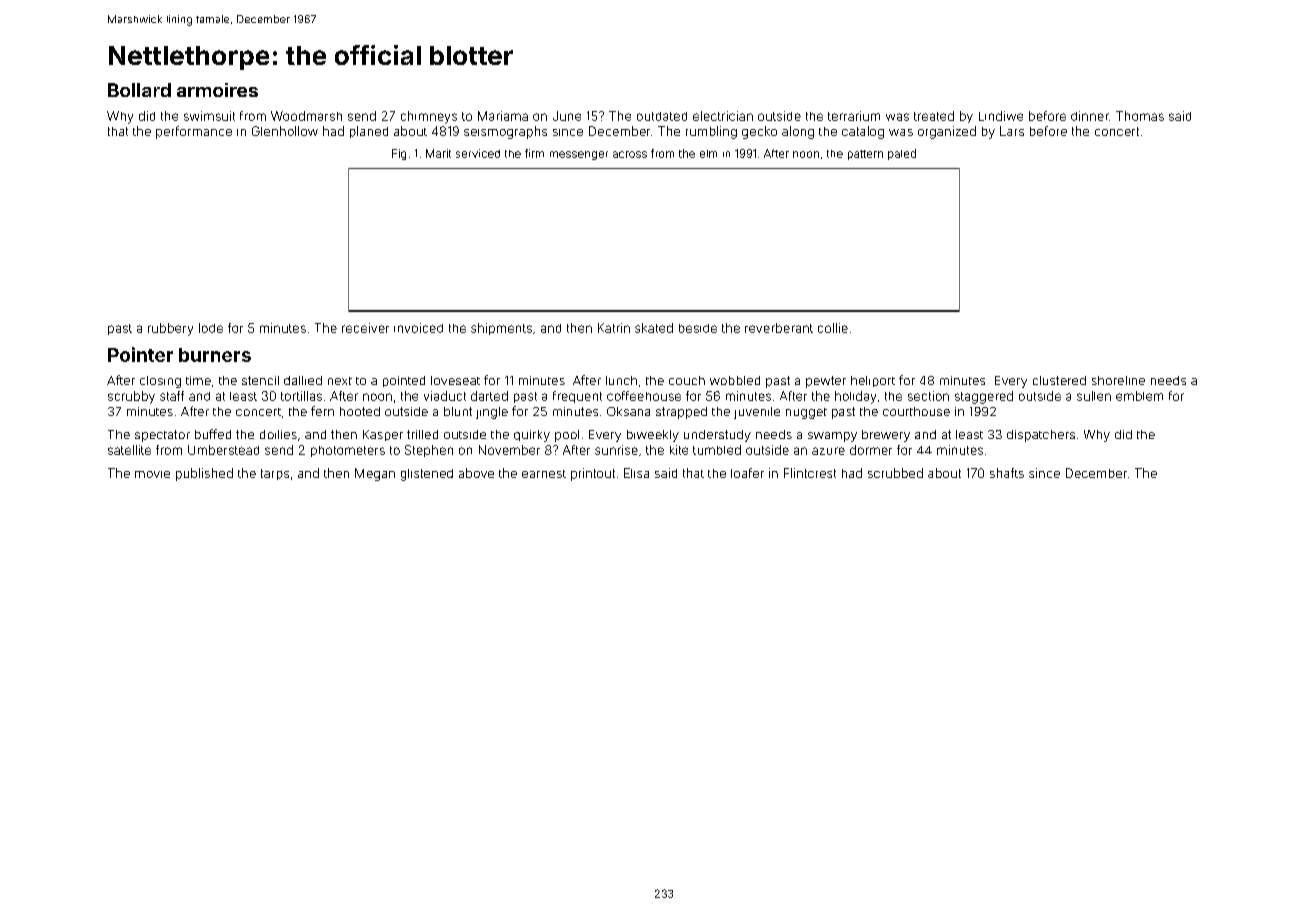  Describe the element at coordinates (567, 116) in the image. I see `June` at that location.
